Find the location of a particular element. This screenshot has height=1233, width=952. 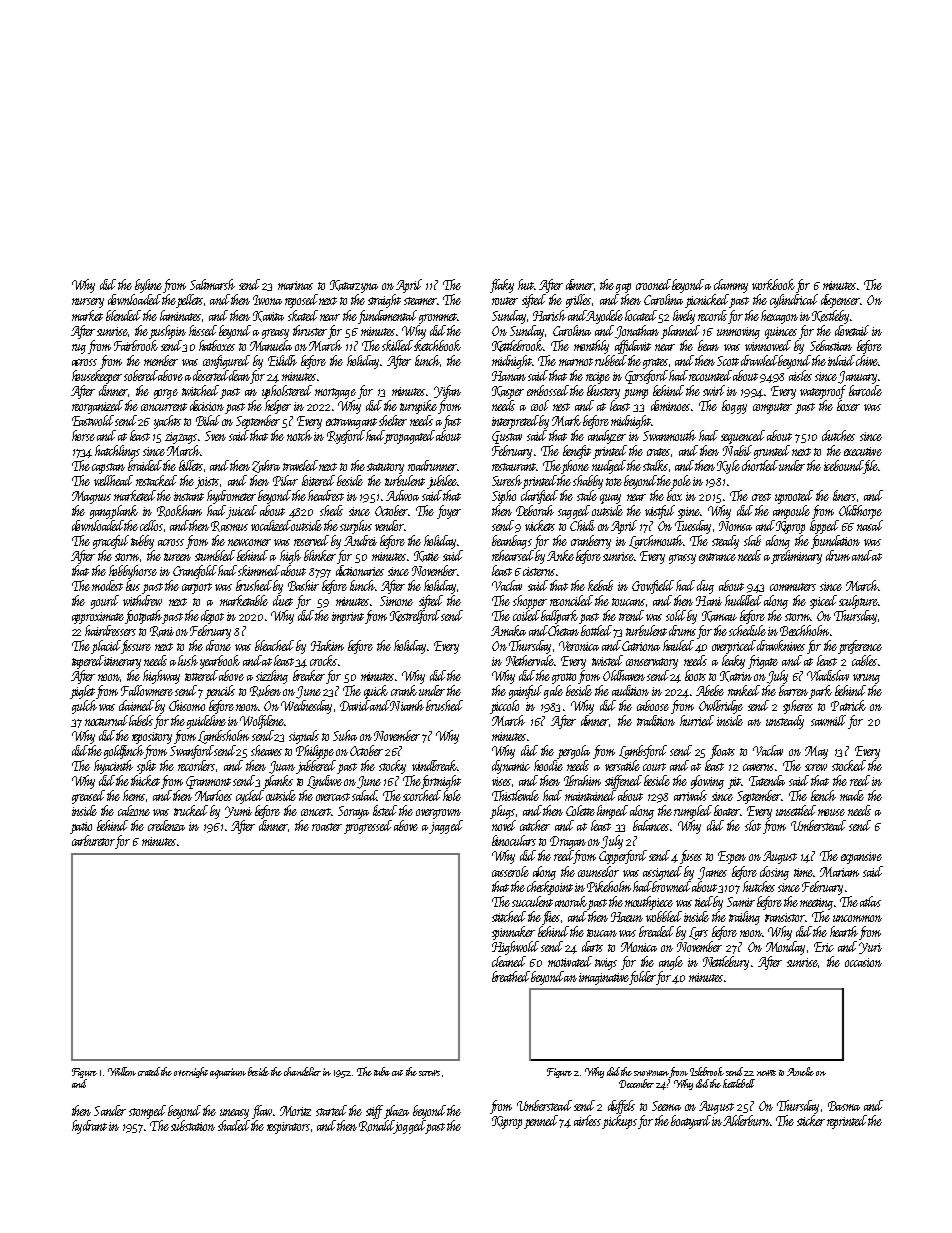

boatyard is located at coordinates (691, 1122).
